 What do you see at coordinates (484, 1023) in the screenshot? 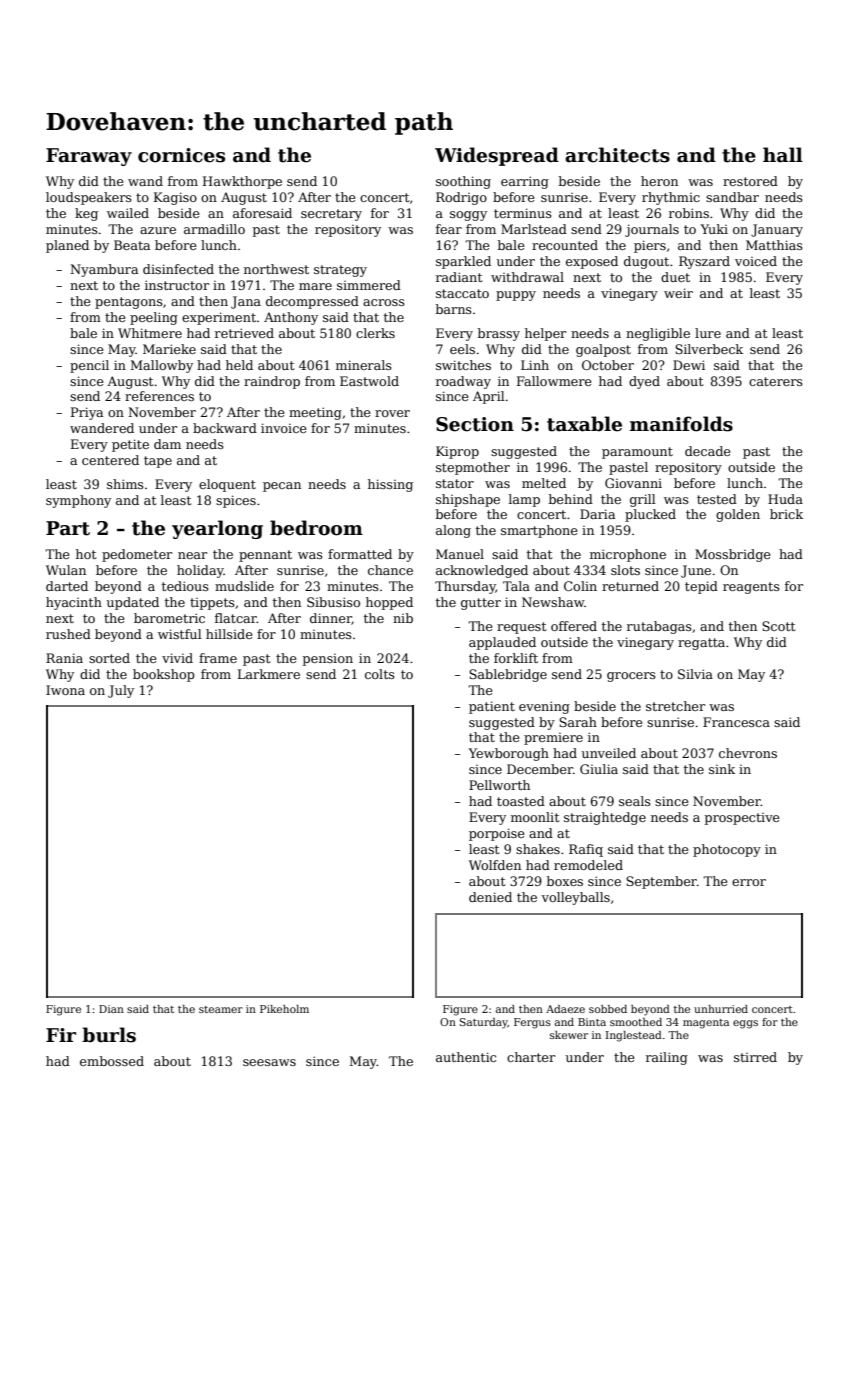
I see `Saturday` at bounding box center [484, 1023].
